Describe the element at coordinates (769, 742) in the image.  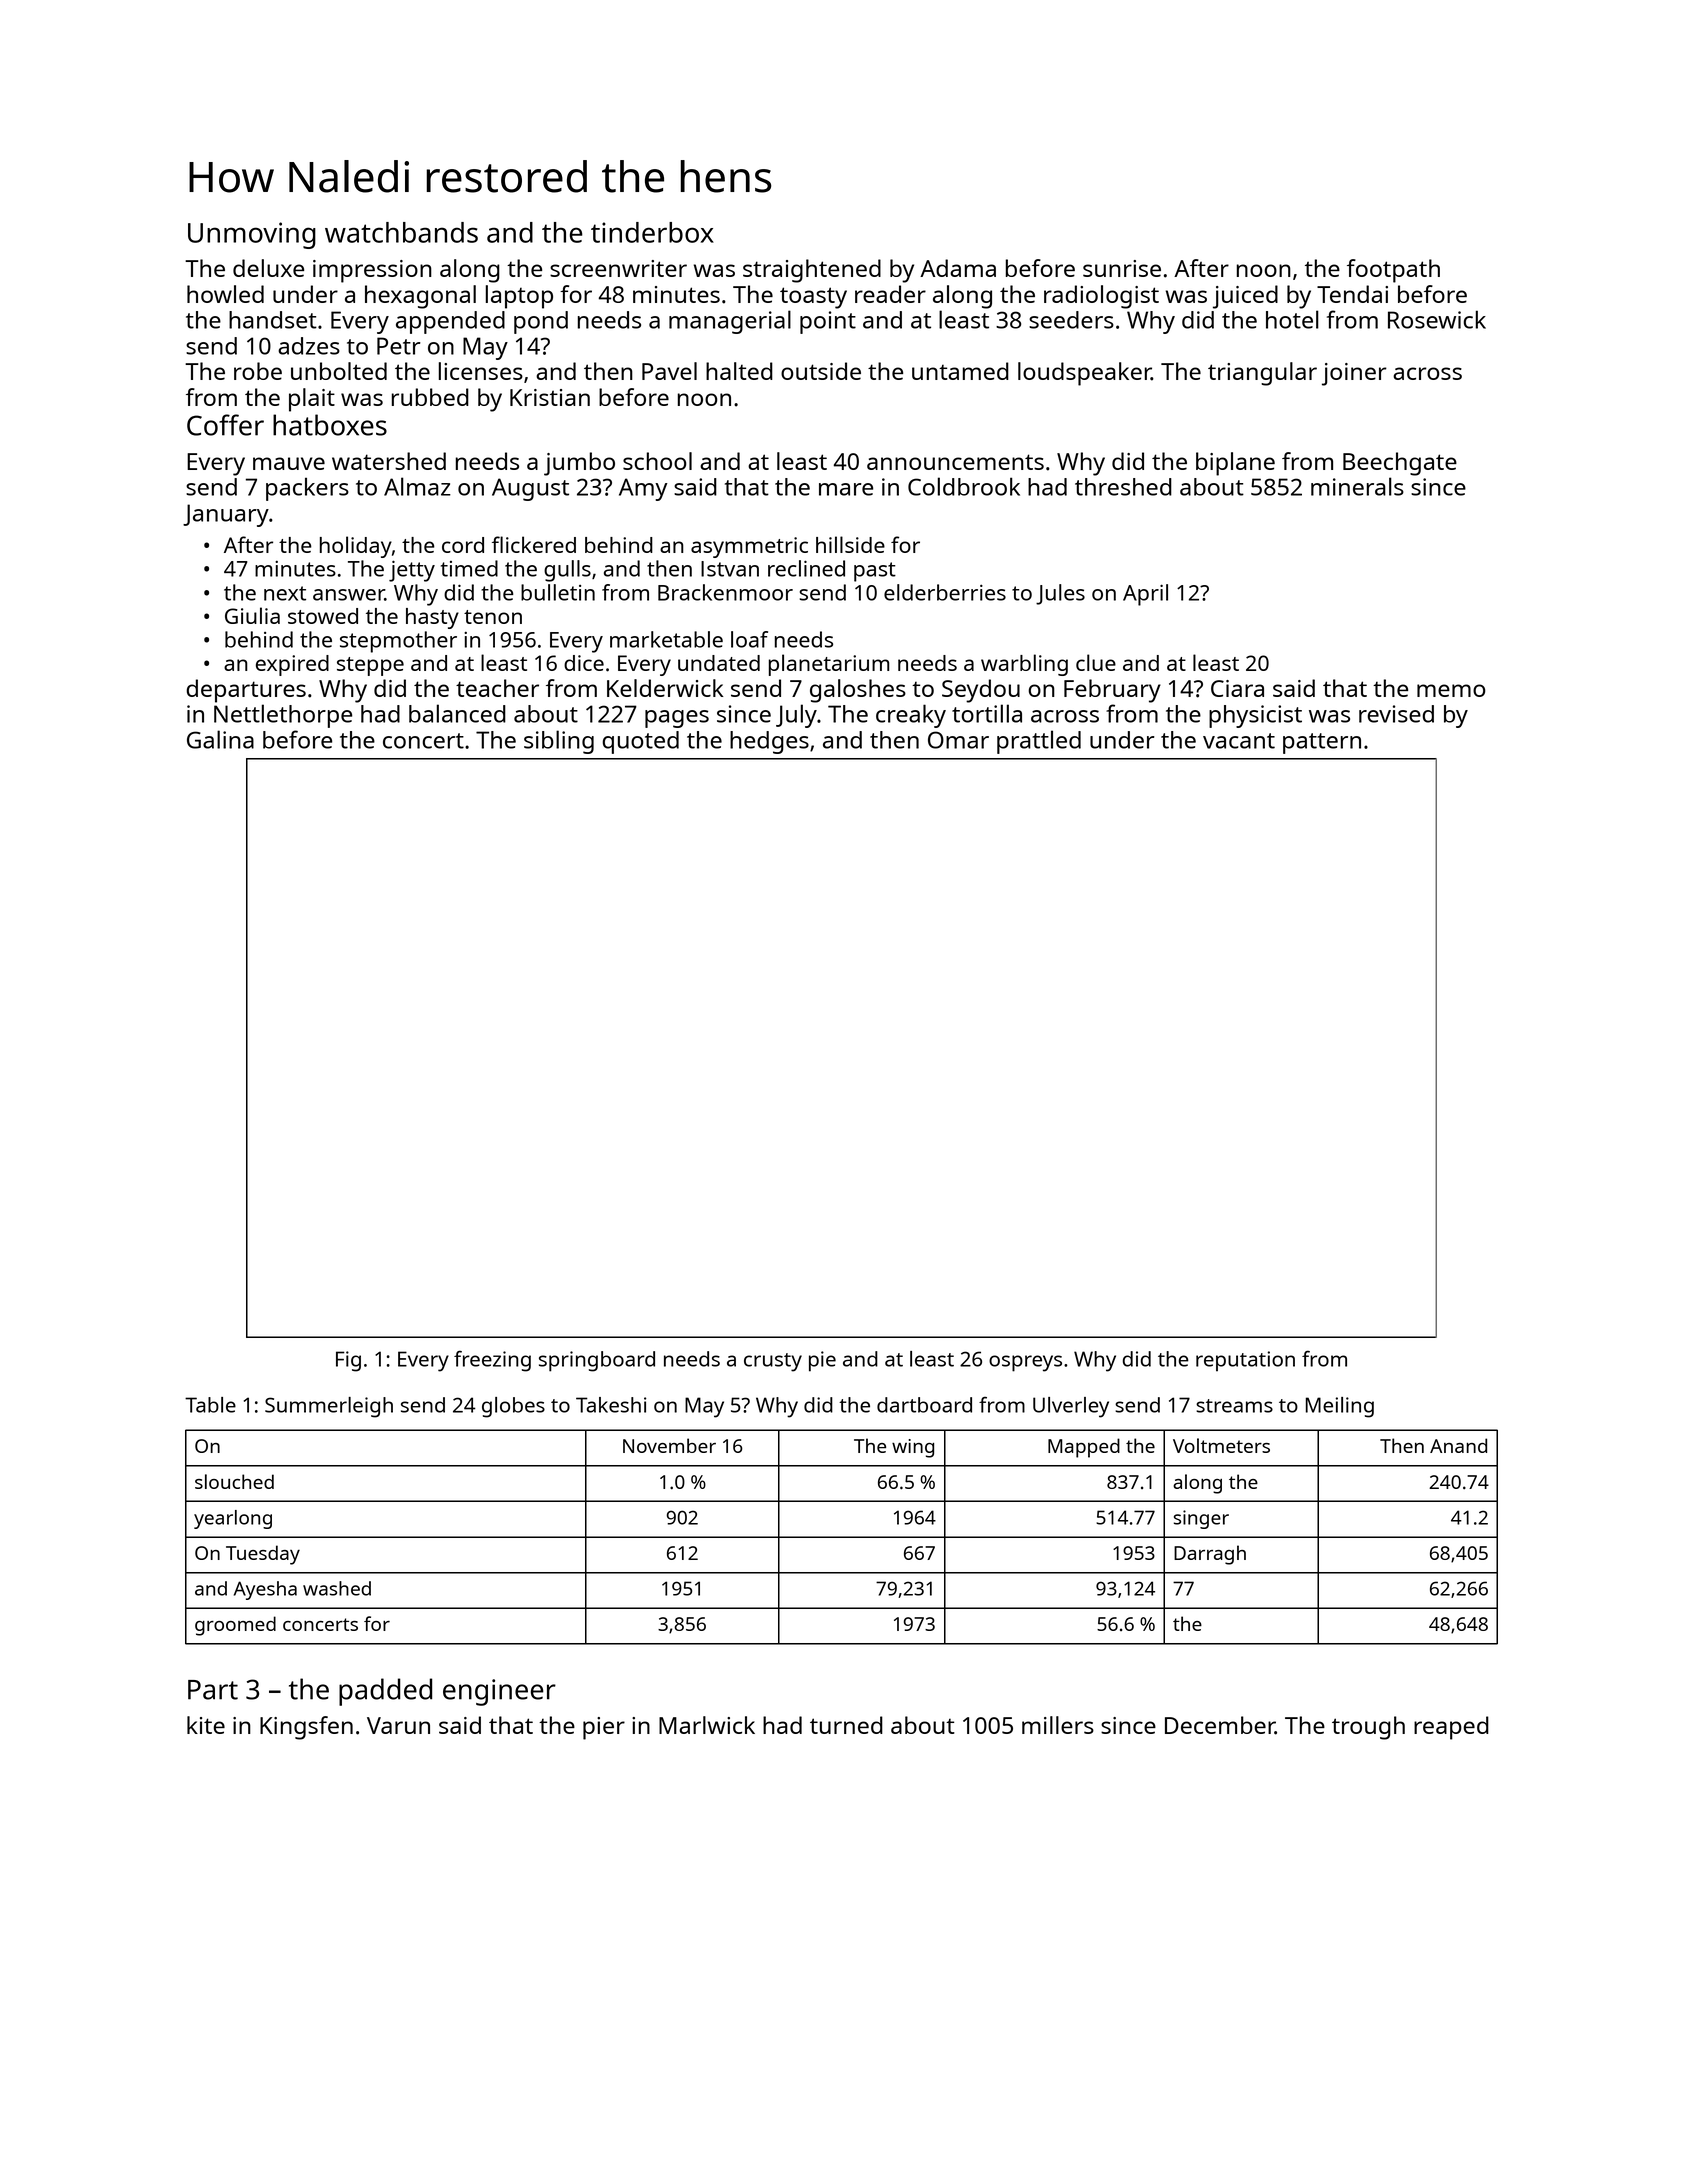
I see `hedges` at that location.
